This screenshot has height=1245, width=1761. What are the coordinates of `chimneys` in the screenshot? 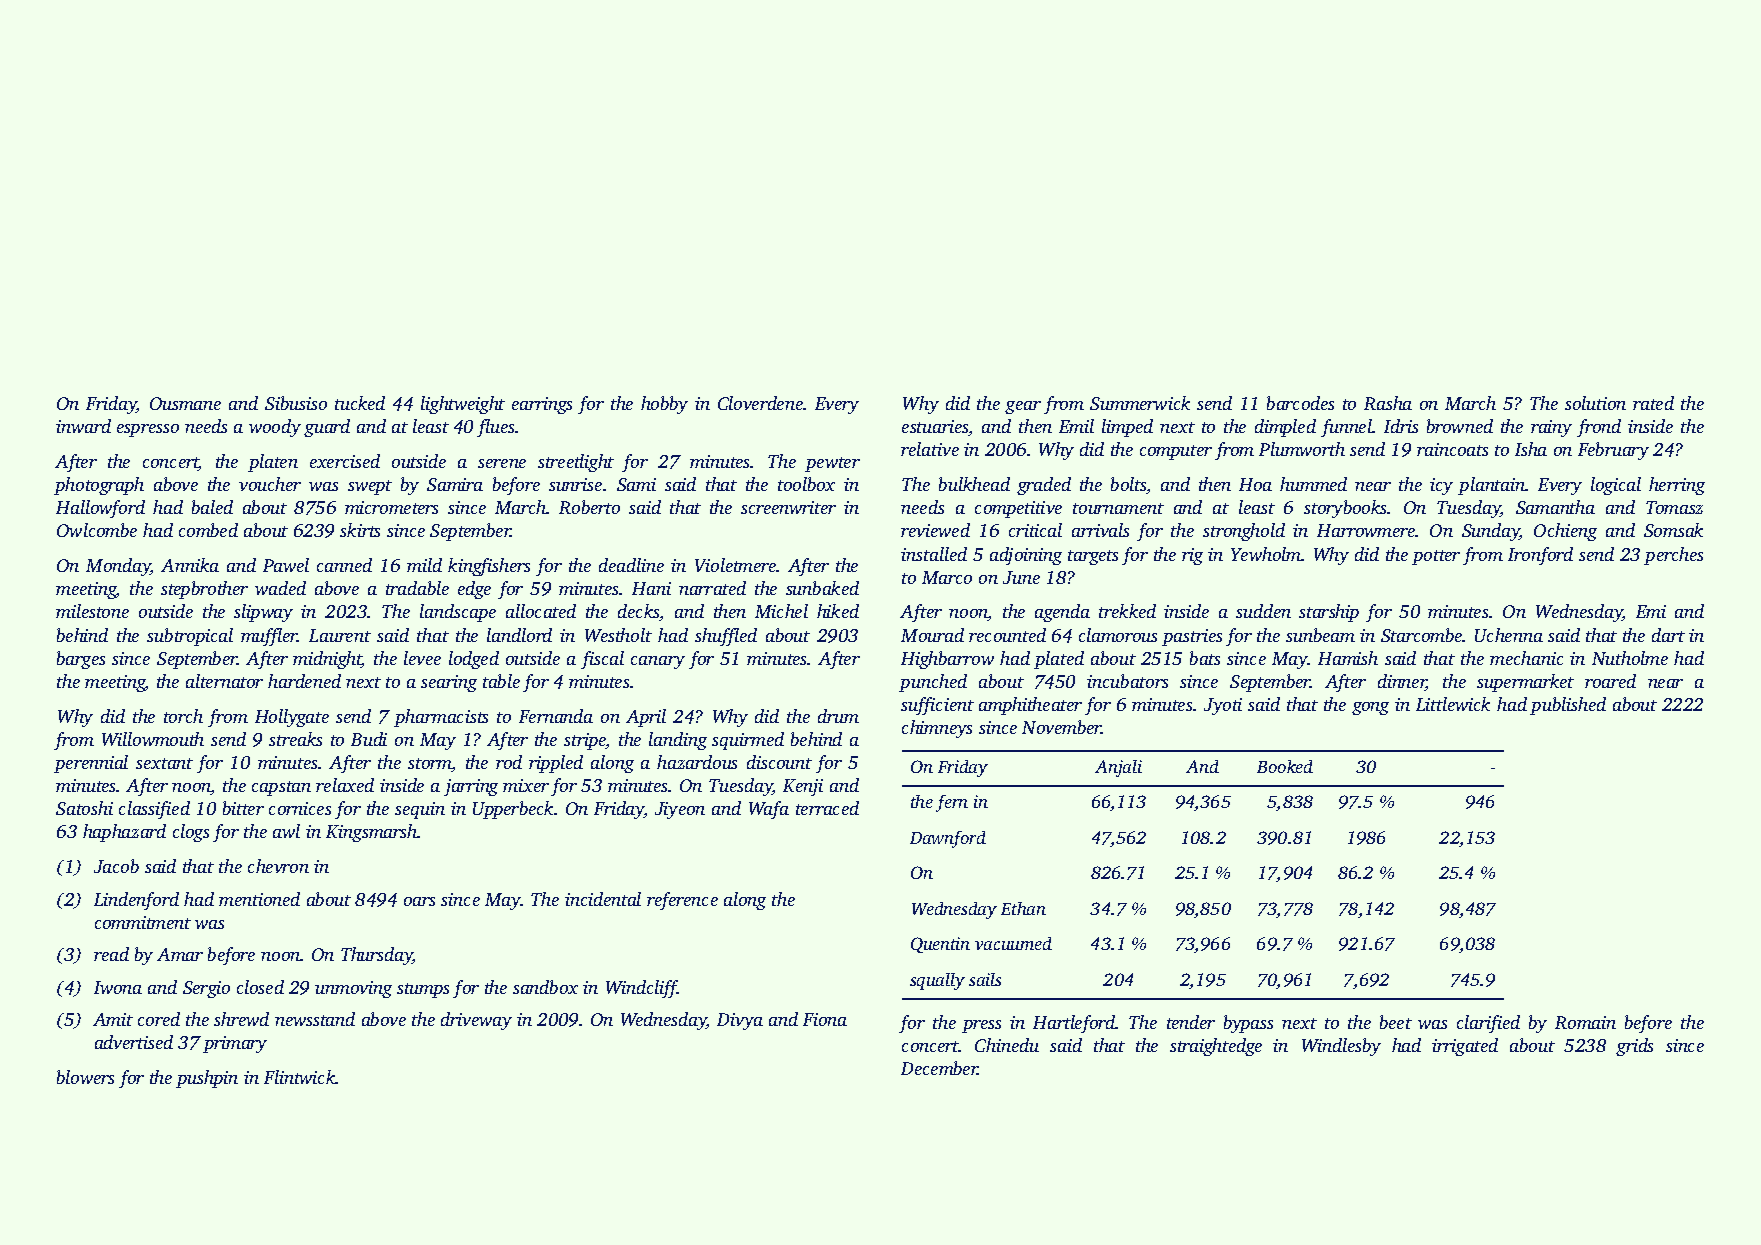 It's located at (937, 729).
